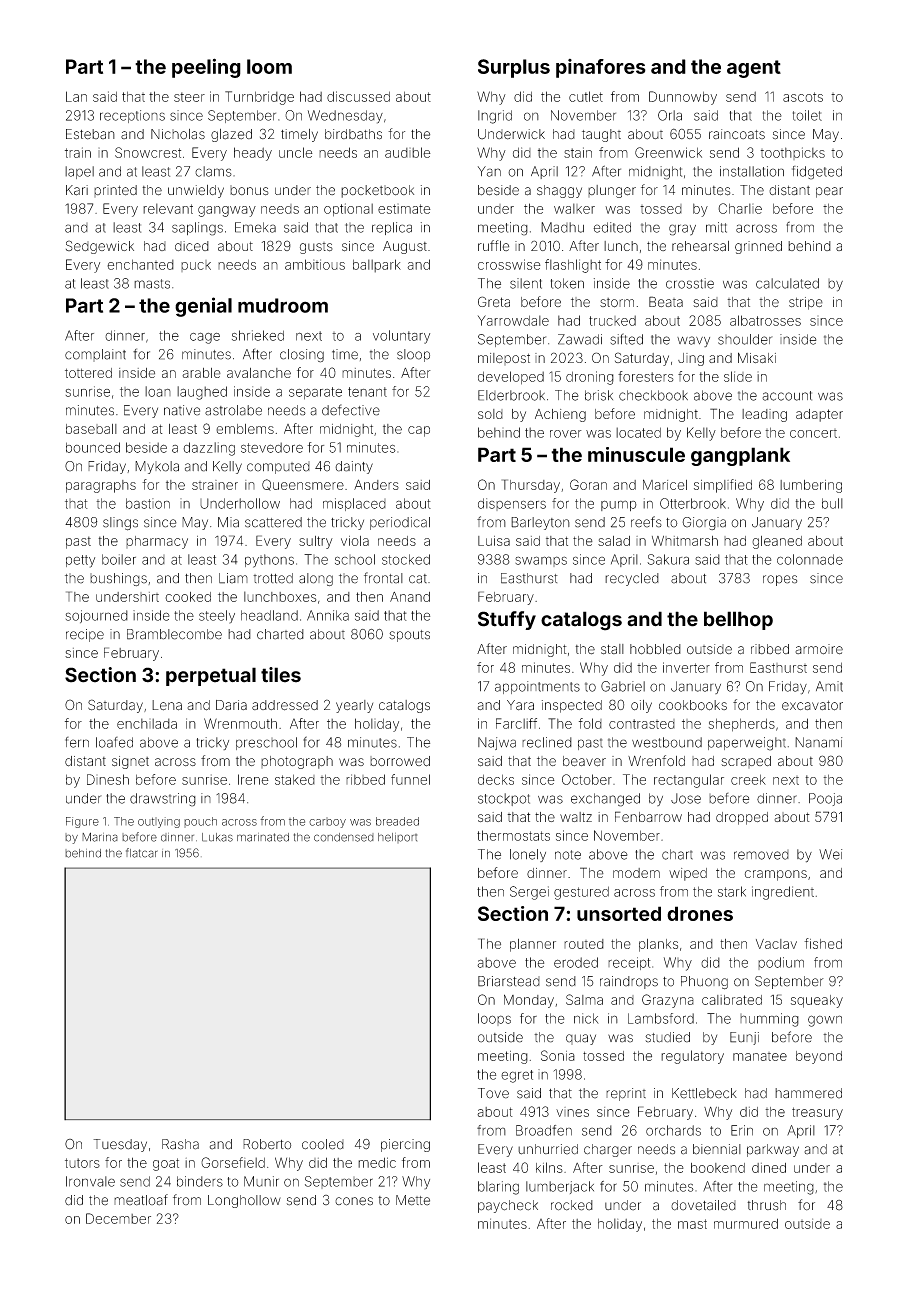  I want to click on enchilada, so click(147, 723).
